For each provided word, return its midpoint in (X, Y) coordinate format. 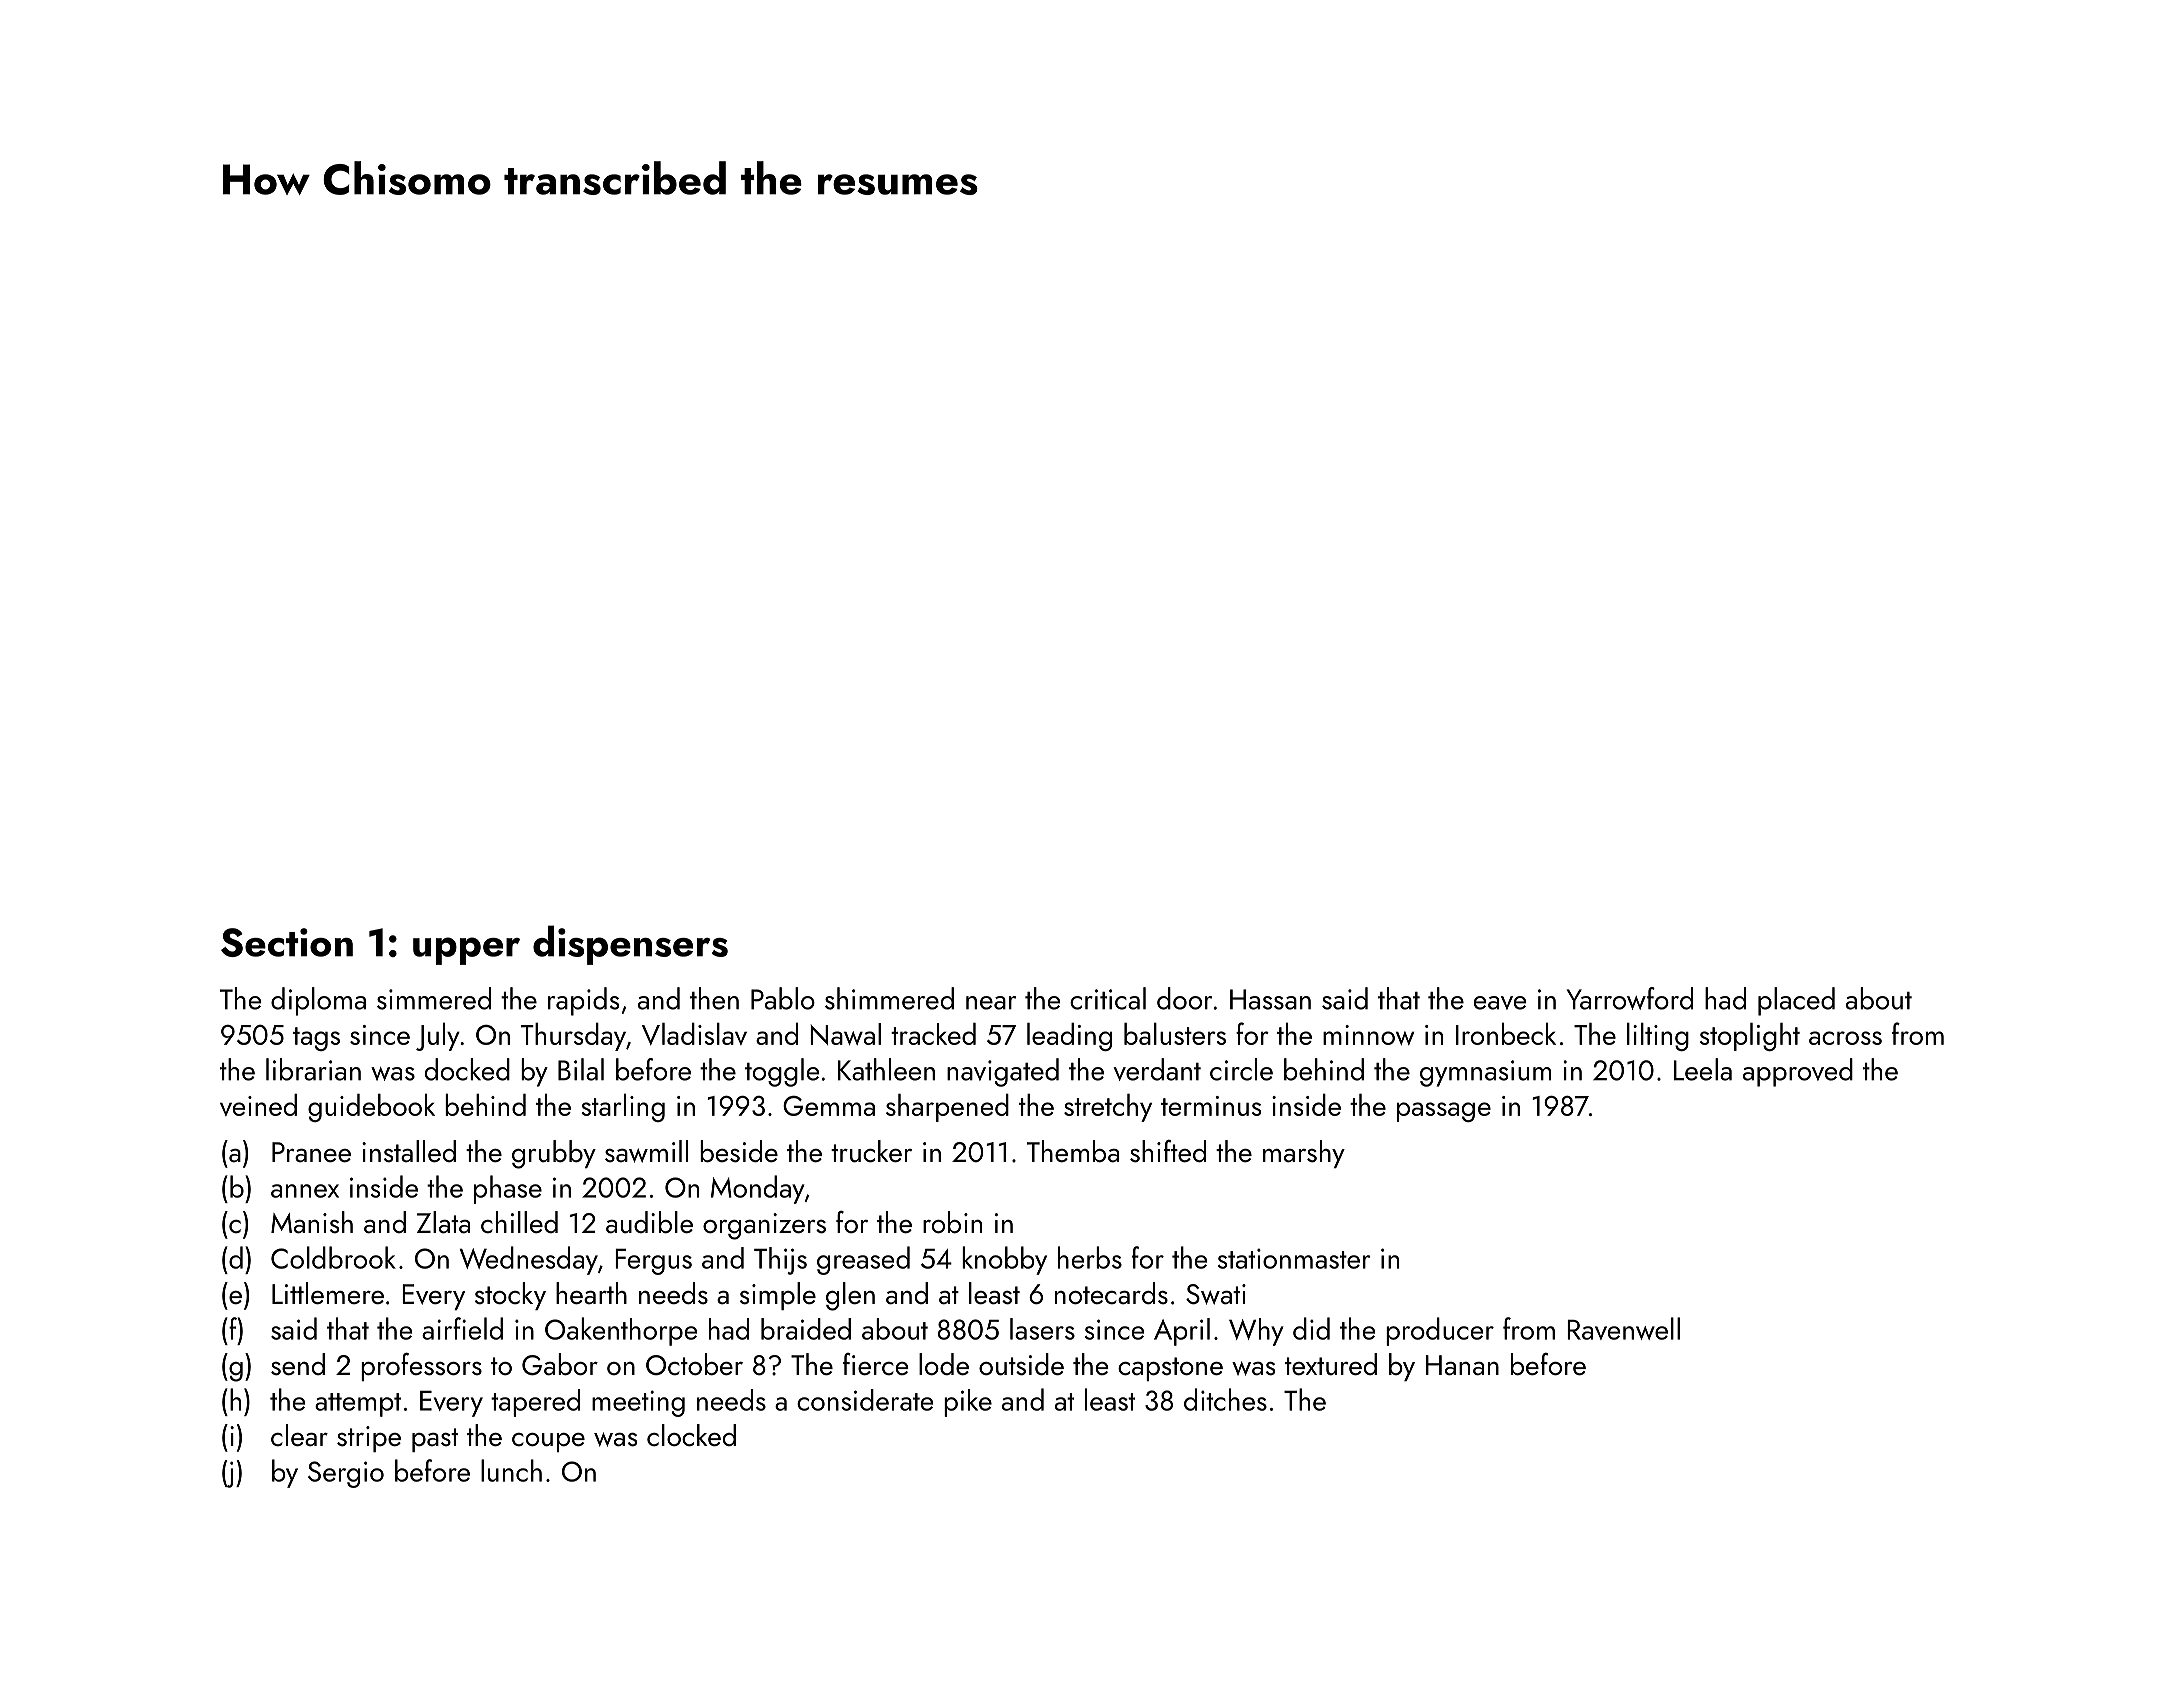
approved (1798, 1072)
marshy (1304, 1154)
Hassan (1270, 999)
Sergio (346, 1474)
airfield (462, 1328)
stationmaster (1294, 1258)
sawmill (646, 1151)
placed (1796, 1001)
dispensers (630, 945)
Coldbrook (333, 1257)
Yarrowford (1630, 998)
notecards (1111, 1293)
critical (1108, 998)
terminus (1211, 1106)
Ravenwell (1623, 1328)
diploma (318, 1001)
